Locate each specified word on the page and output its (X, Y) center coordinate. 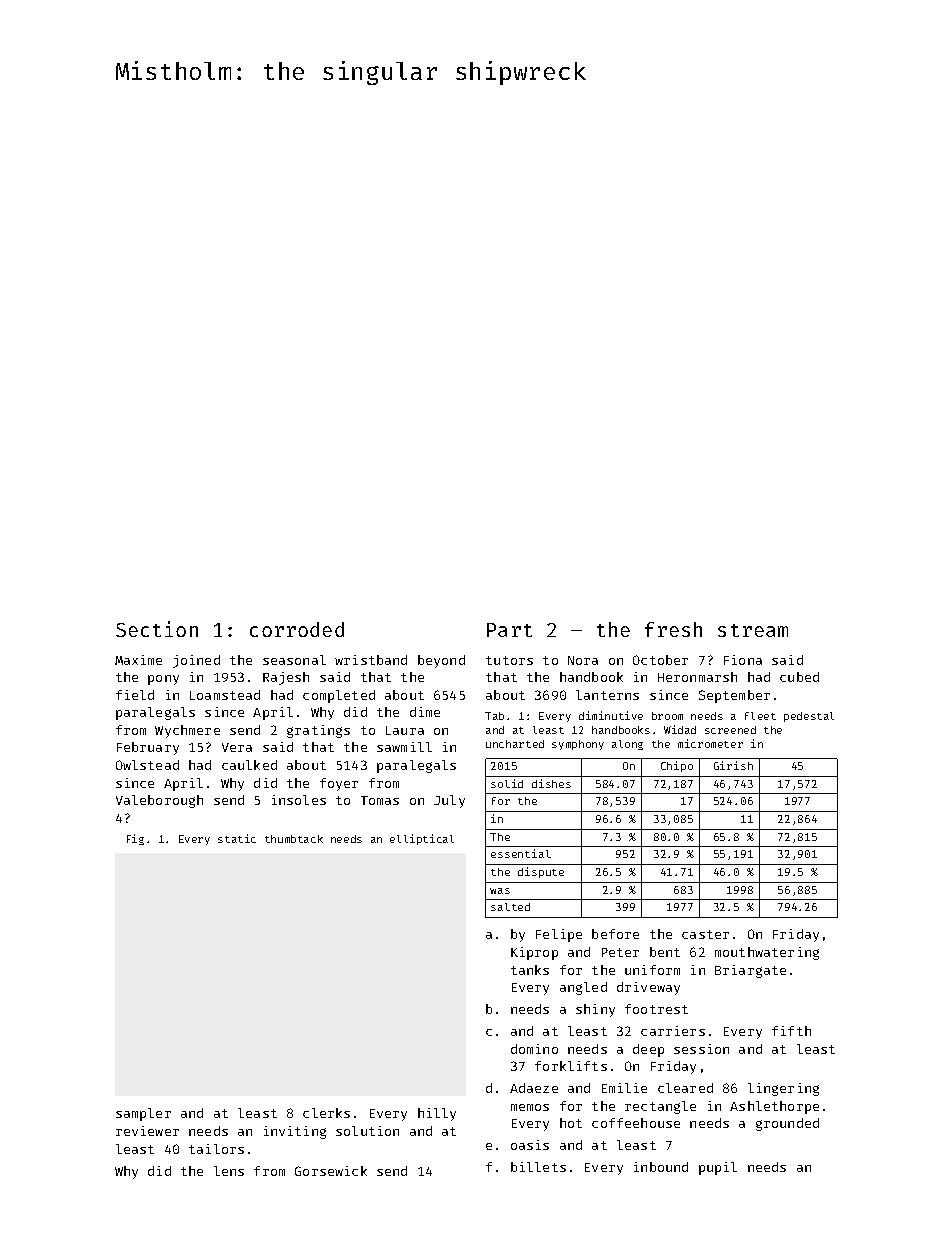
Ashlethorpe (774, 1107)
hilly (437, 1114)
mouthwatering (767, 953)
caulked (249, 765)
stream (753, 630)
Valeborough (159, 801)
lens (229, 1171)
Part (509, 630)
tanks (530, 970)
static (237, 838)
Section (157, 629)
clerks (326, 1113)
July (449, 801)
